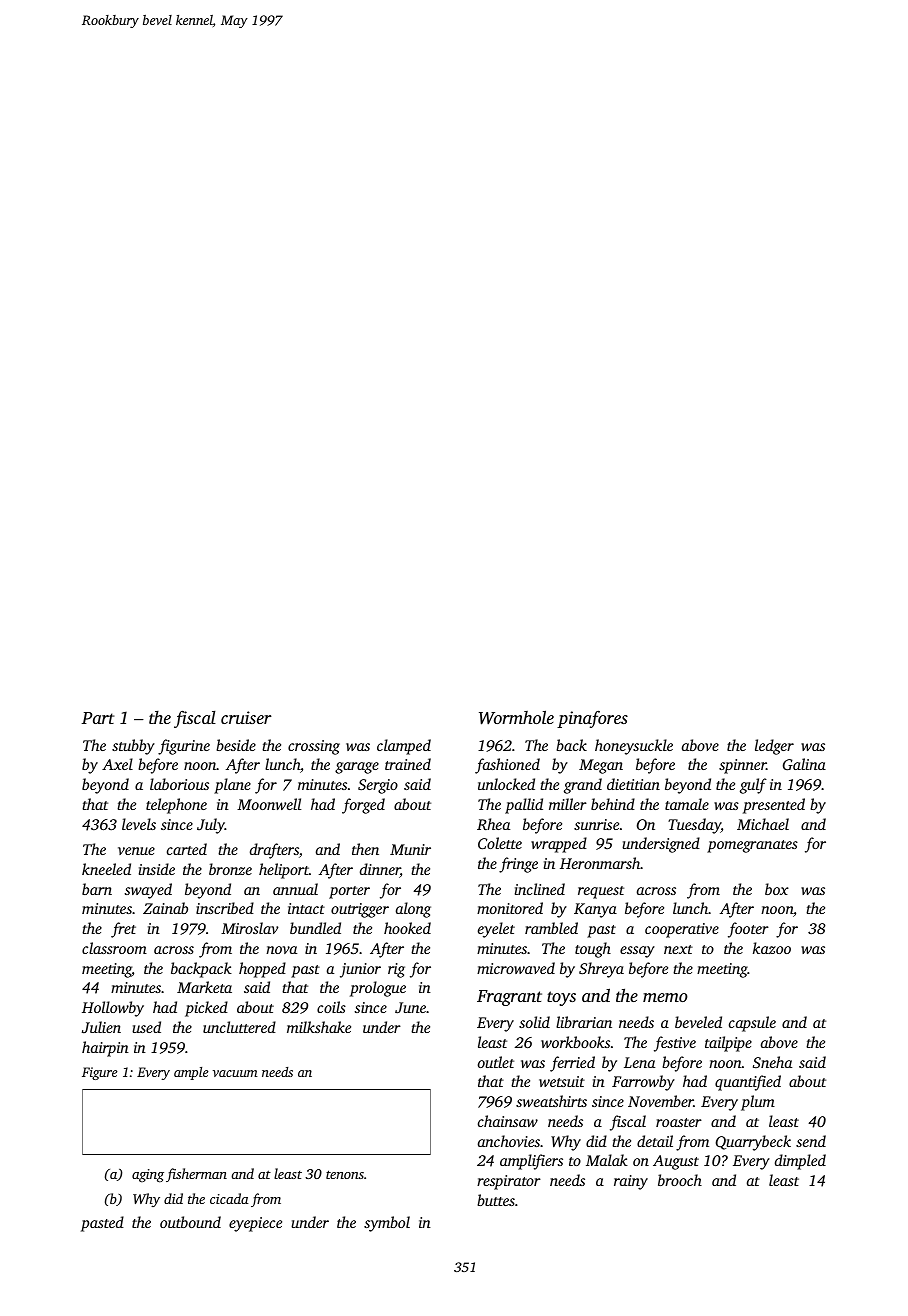 The image size is (908, 1316). What do you see at coordinates (281, 950) in the screenshot?
I see `nova` at bounding box center [281, 950].
